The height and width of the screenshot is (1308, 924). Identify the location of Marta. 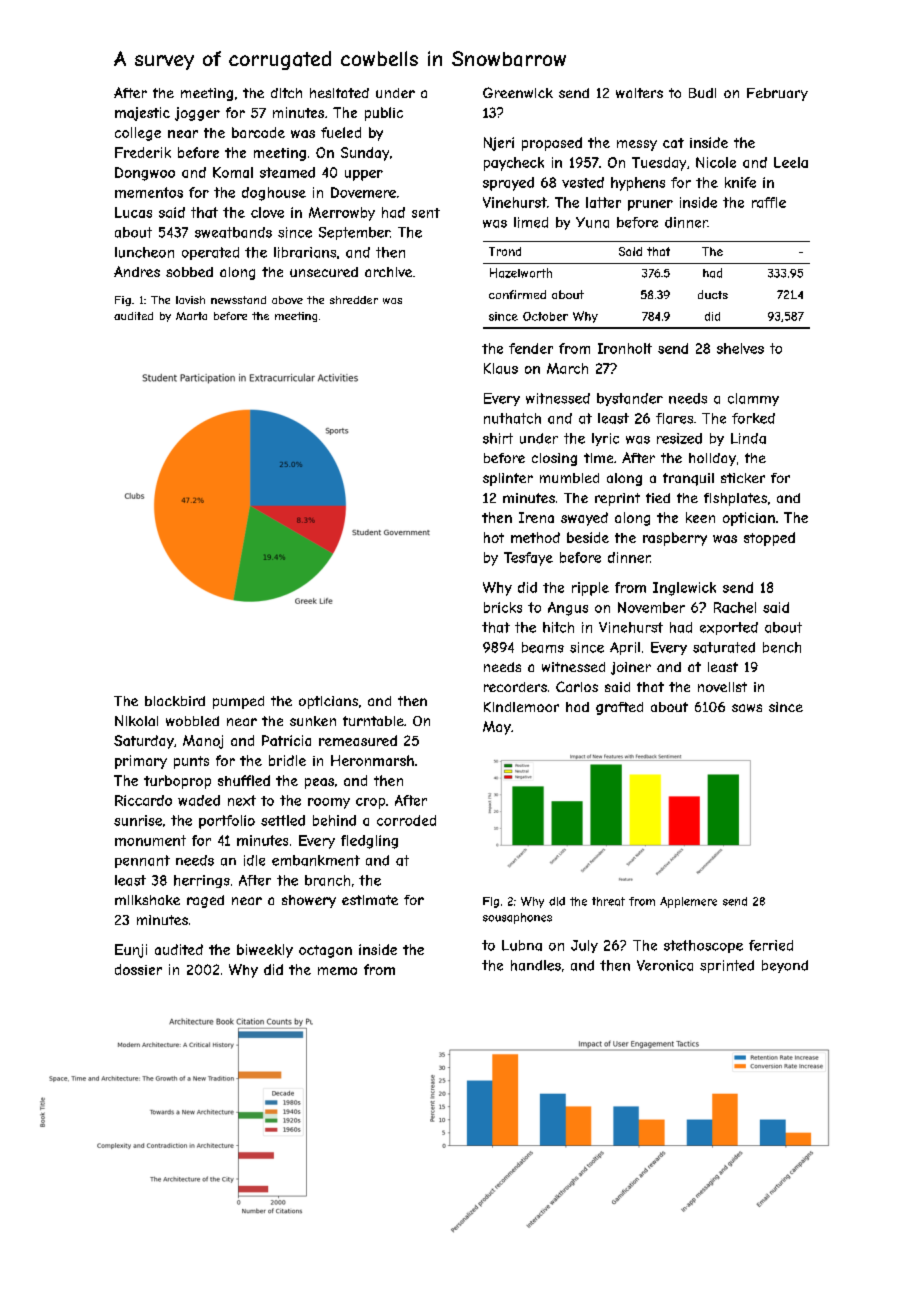
(191, 316).
